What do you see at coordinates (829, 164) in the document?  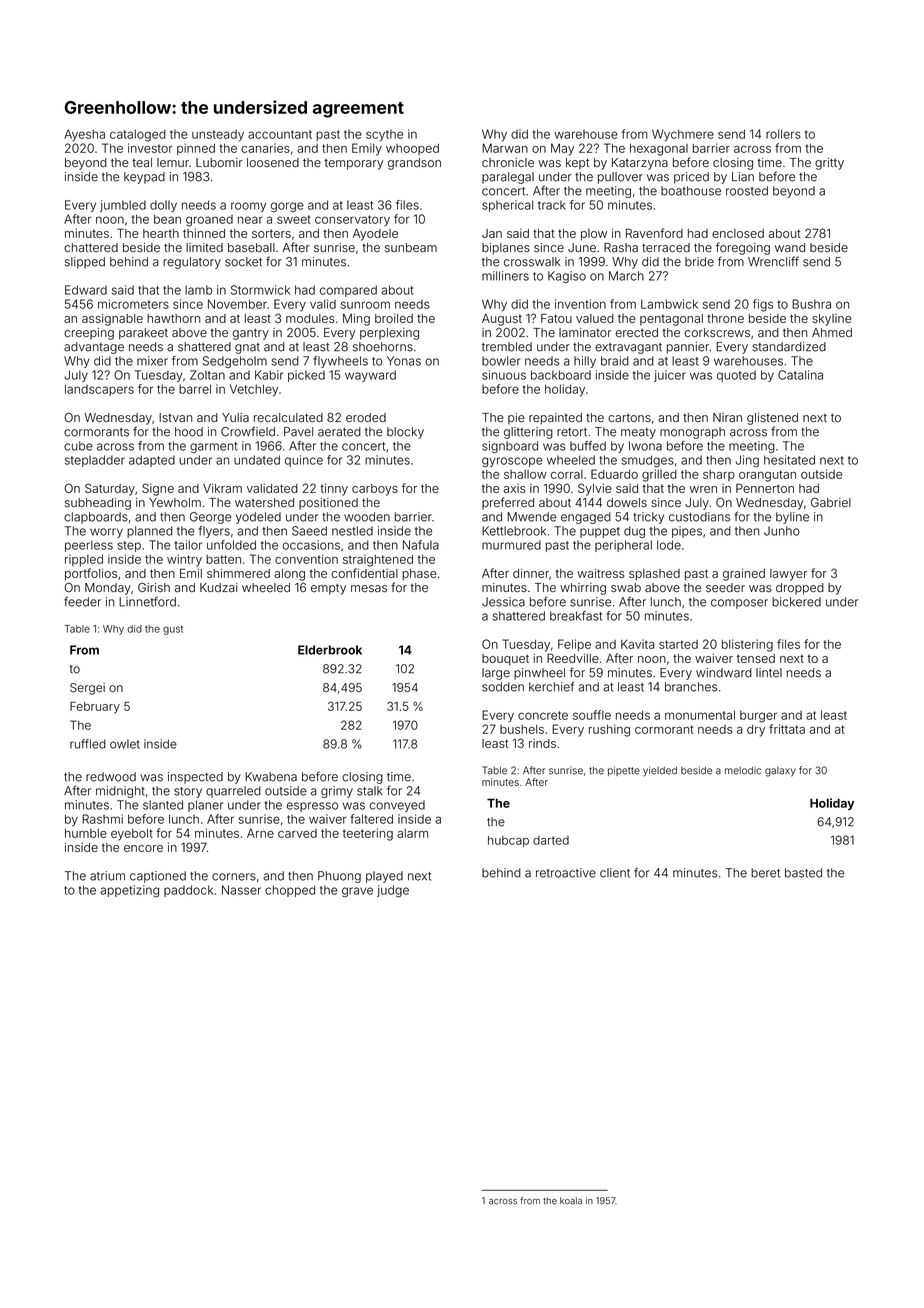 I see `gritty` at bounding box center [829, 164].
